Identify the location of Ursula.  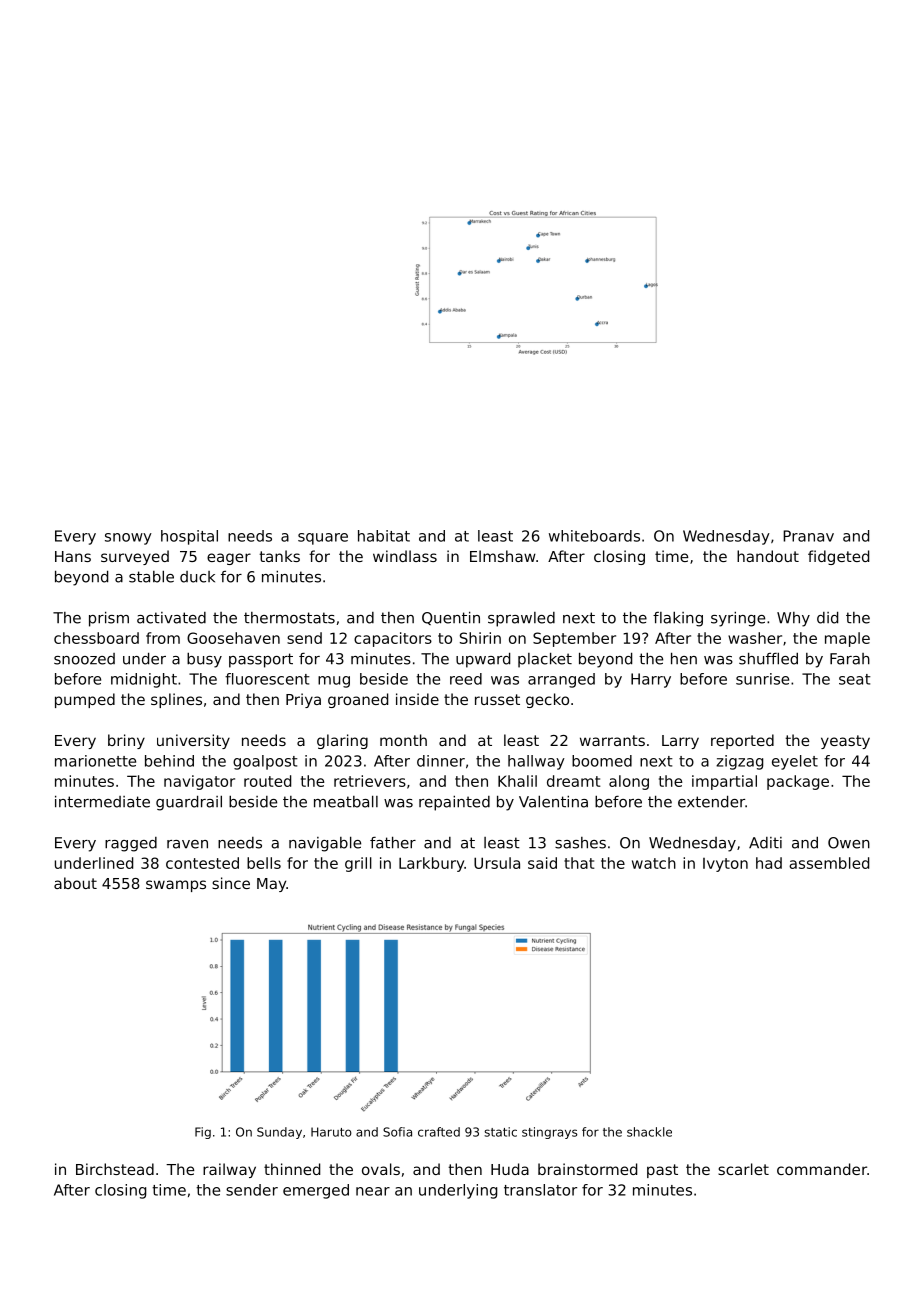
(497, 863).
